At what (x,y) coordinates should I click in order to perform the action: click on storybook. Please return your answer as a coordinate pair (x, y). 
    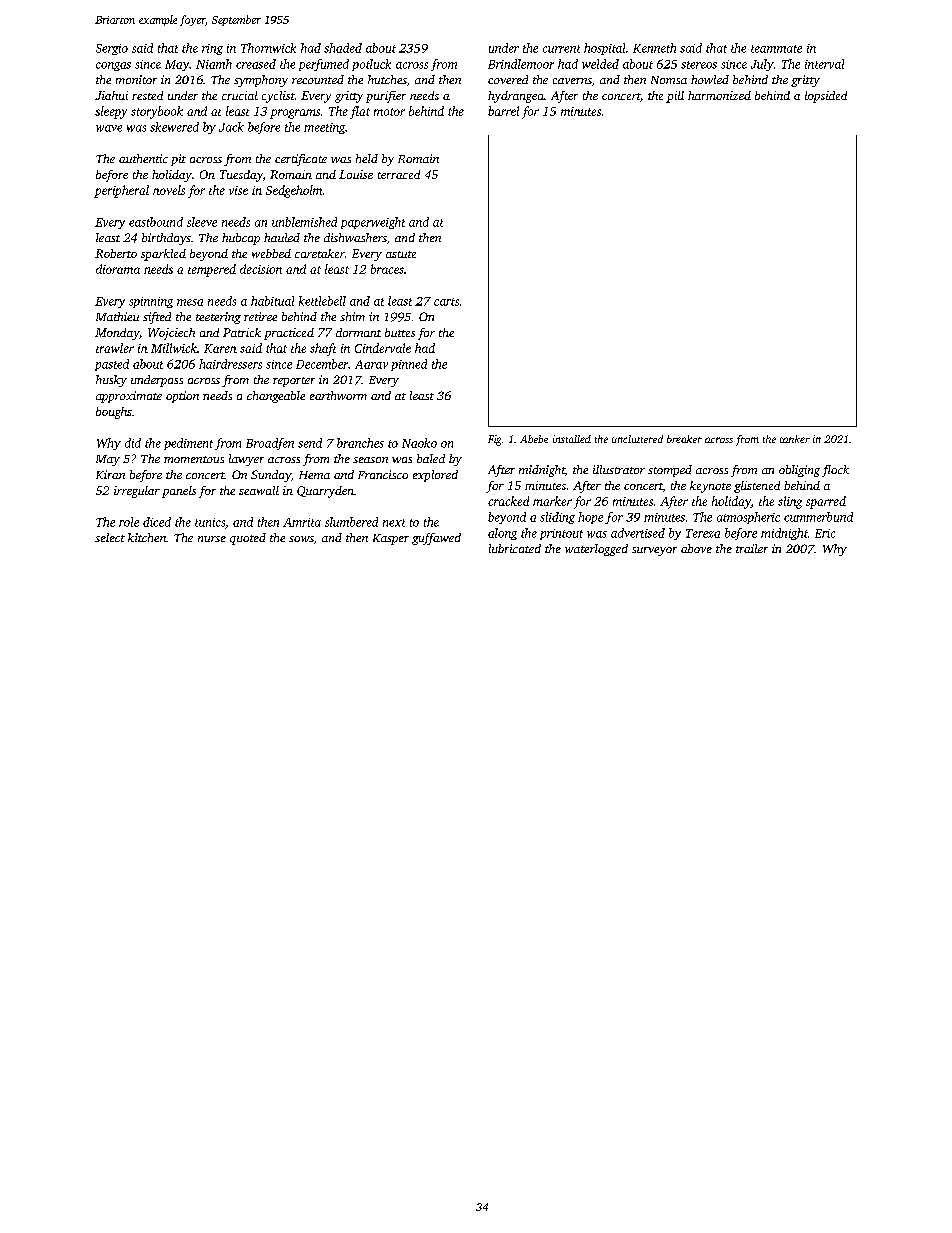
    Looking at the image, I should click on (157, 112).
